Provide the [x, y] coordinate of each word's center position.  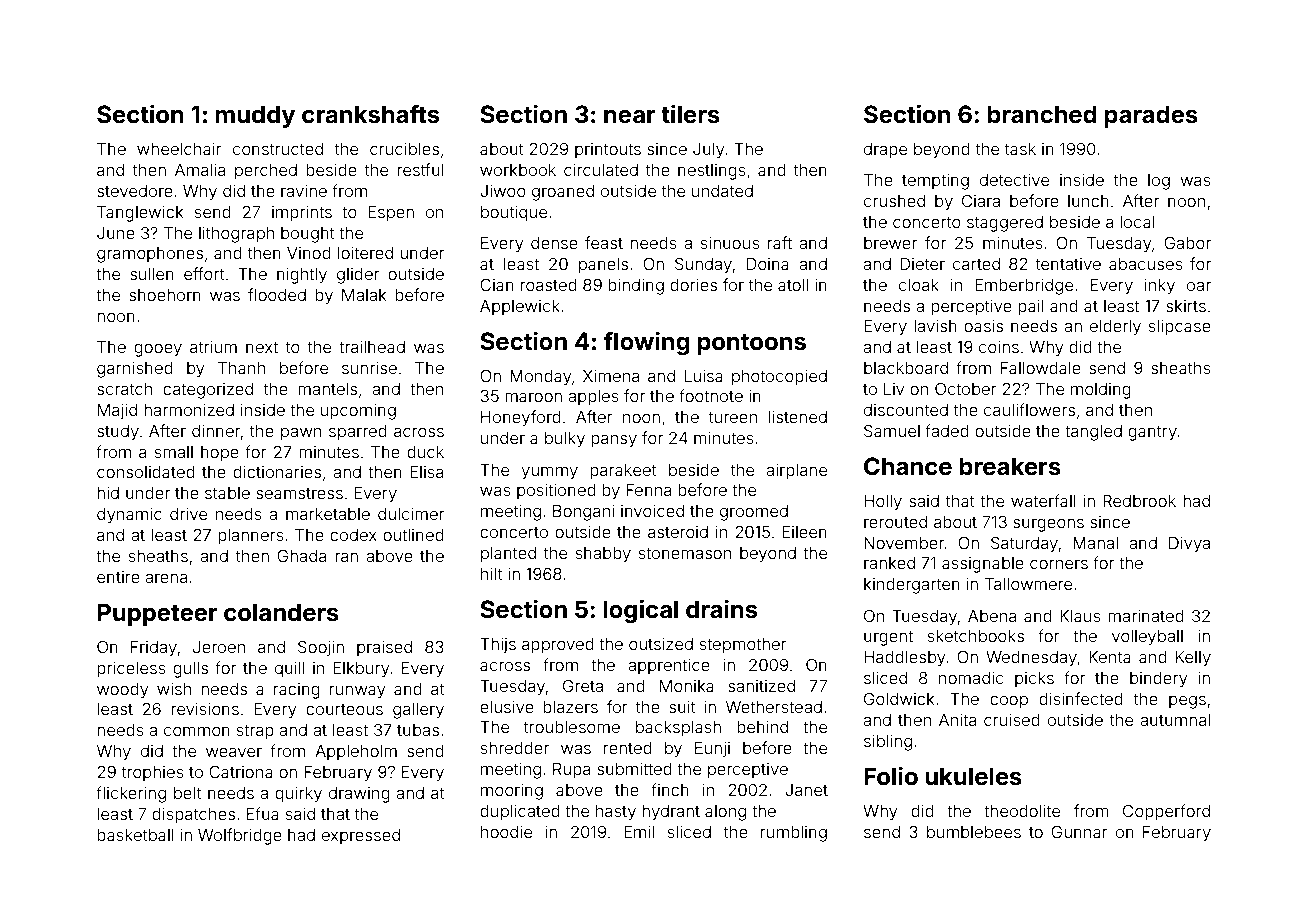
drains [721, 609]
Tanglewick [140, 214]
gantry [1152, 433]
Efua [263, 813]
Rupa [571, 771]
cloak [919, 285]
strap [255, 732]
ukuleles [973, 776]
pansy [614, 441]
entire [118, 577]
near [630, 117]
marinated [1146, 616]
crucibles [404, 149]
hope [220, 454]
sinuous [730, 243]
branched [1042, 114]
